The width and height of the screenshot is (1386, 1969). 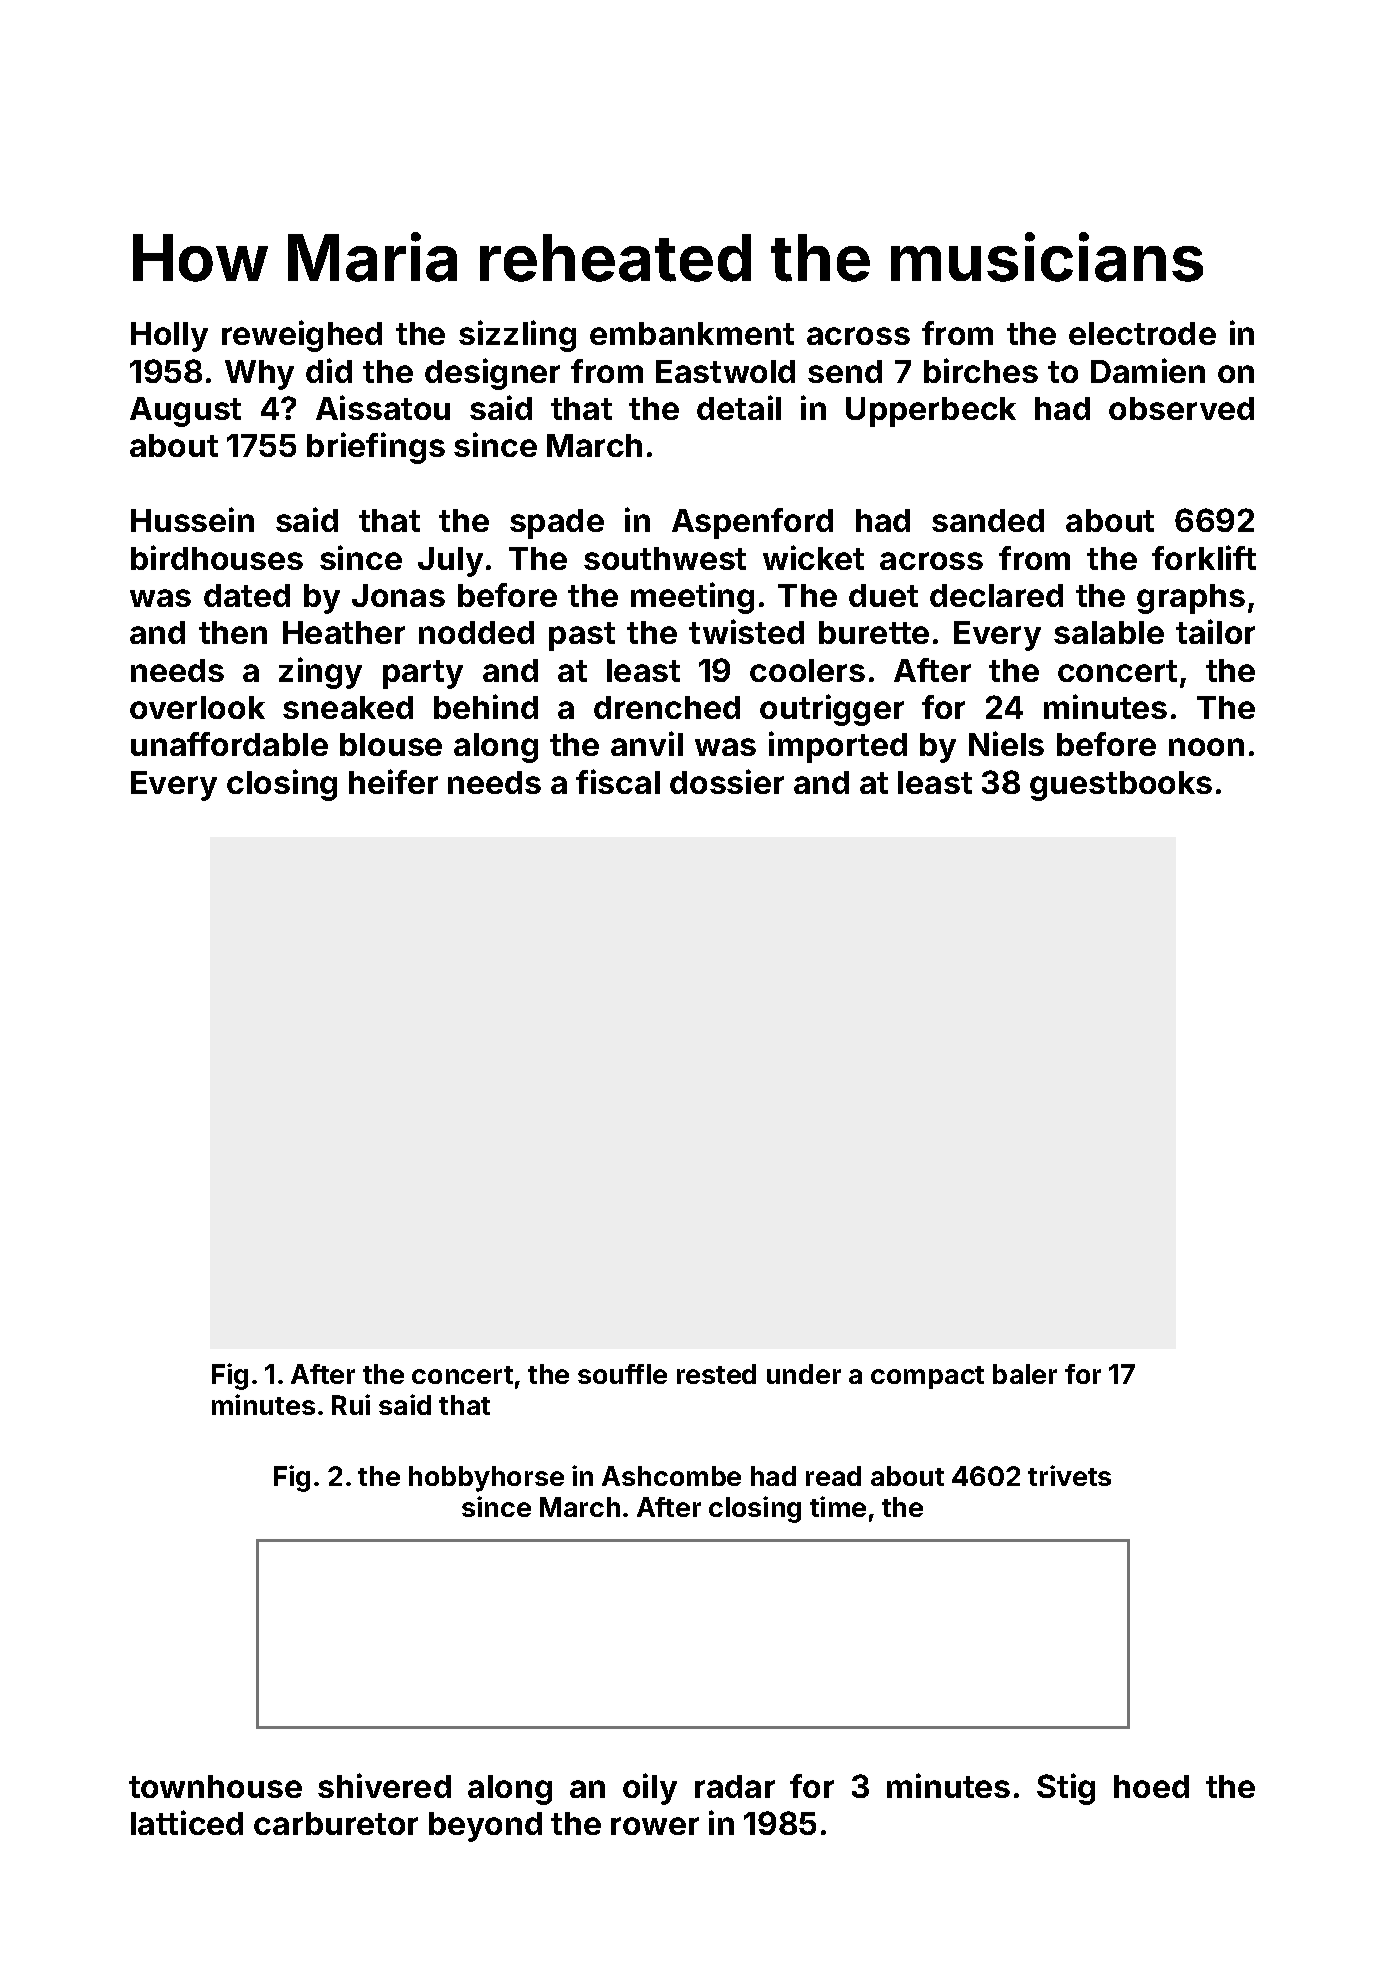 What do you see at coordinates (1121, 786) in the screenshot?
I see `guestbooks` at bounding box center [1121, 786].
